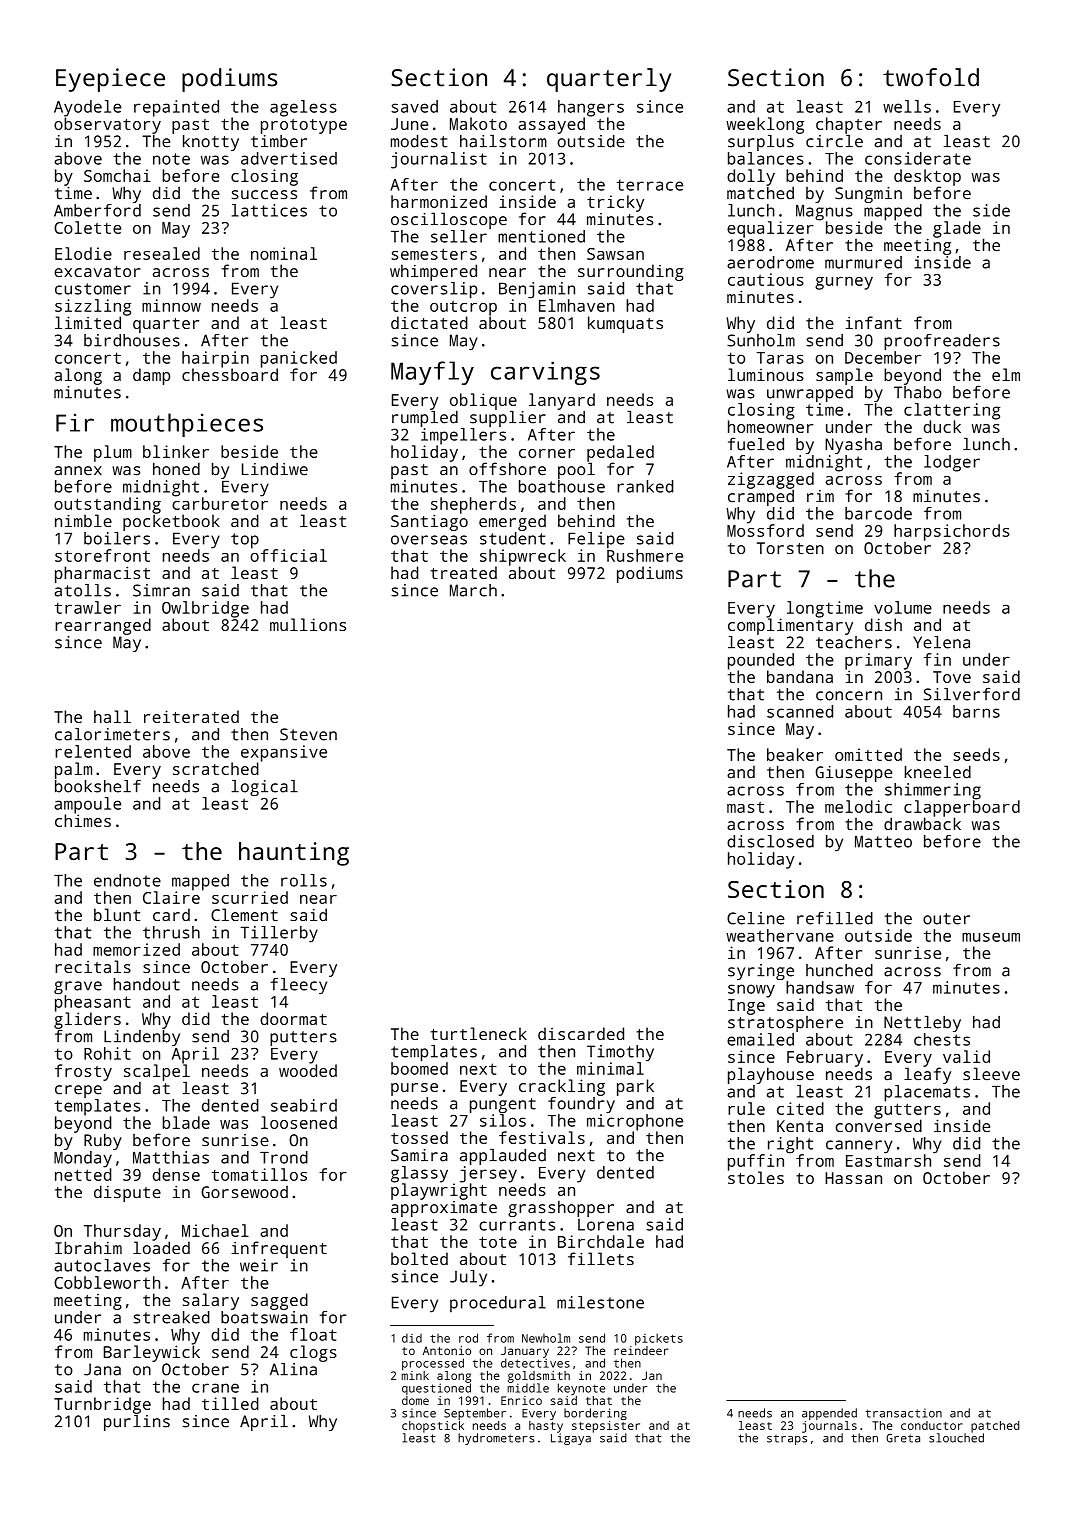  I want to click on fleecy, so click(299, 986).
